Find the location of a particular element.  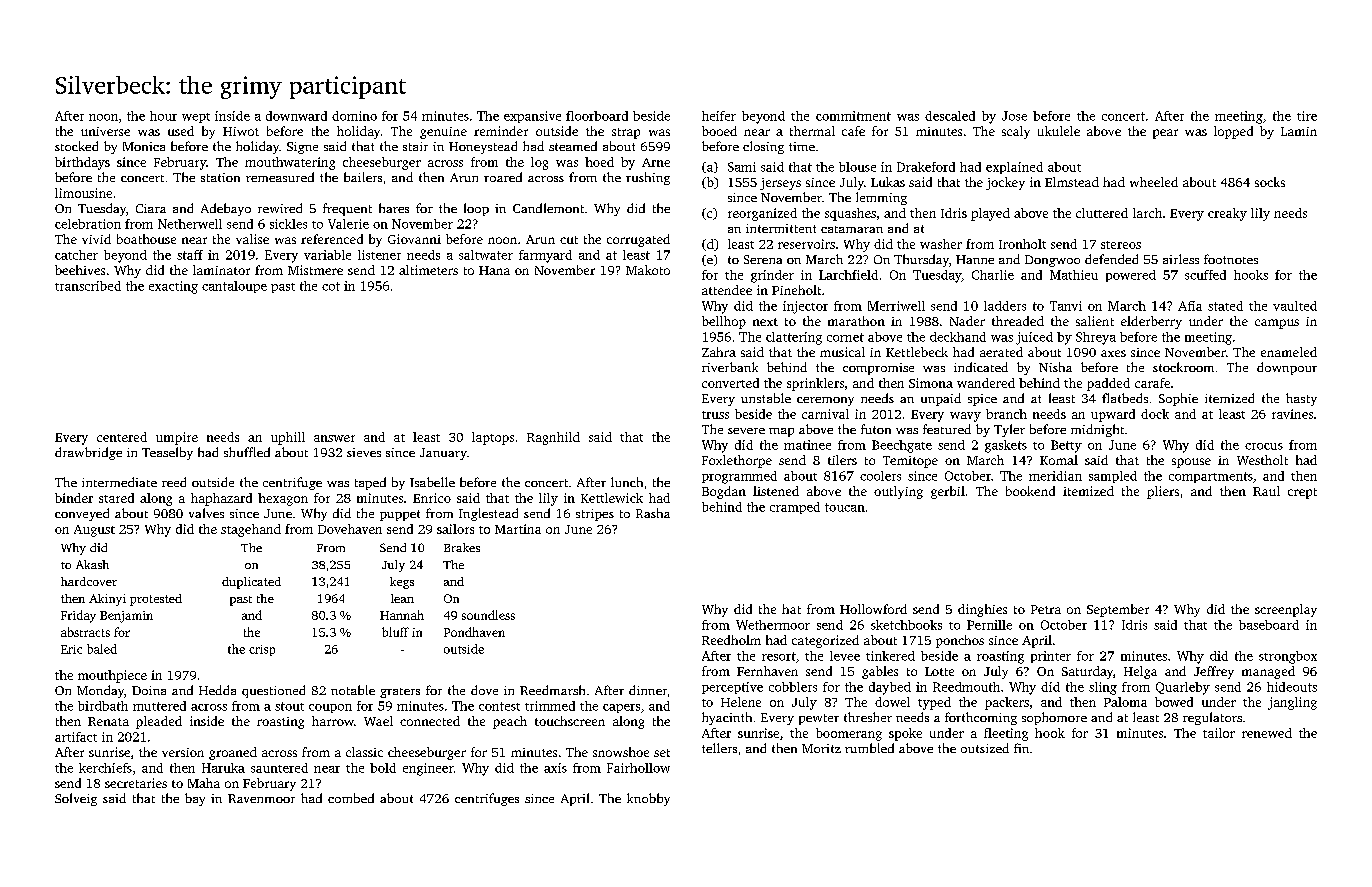

Zahra is located at coordinates (719, 352).
